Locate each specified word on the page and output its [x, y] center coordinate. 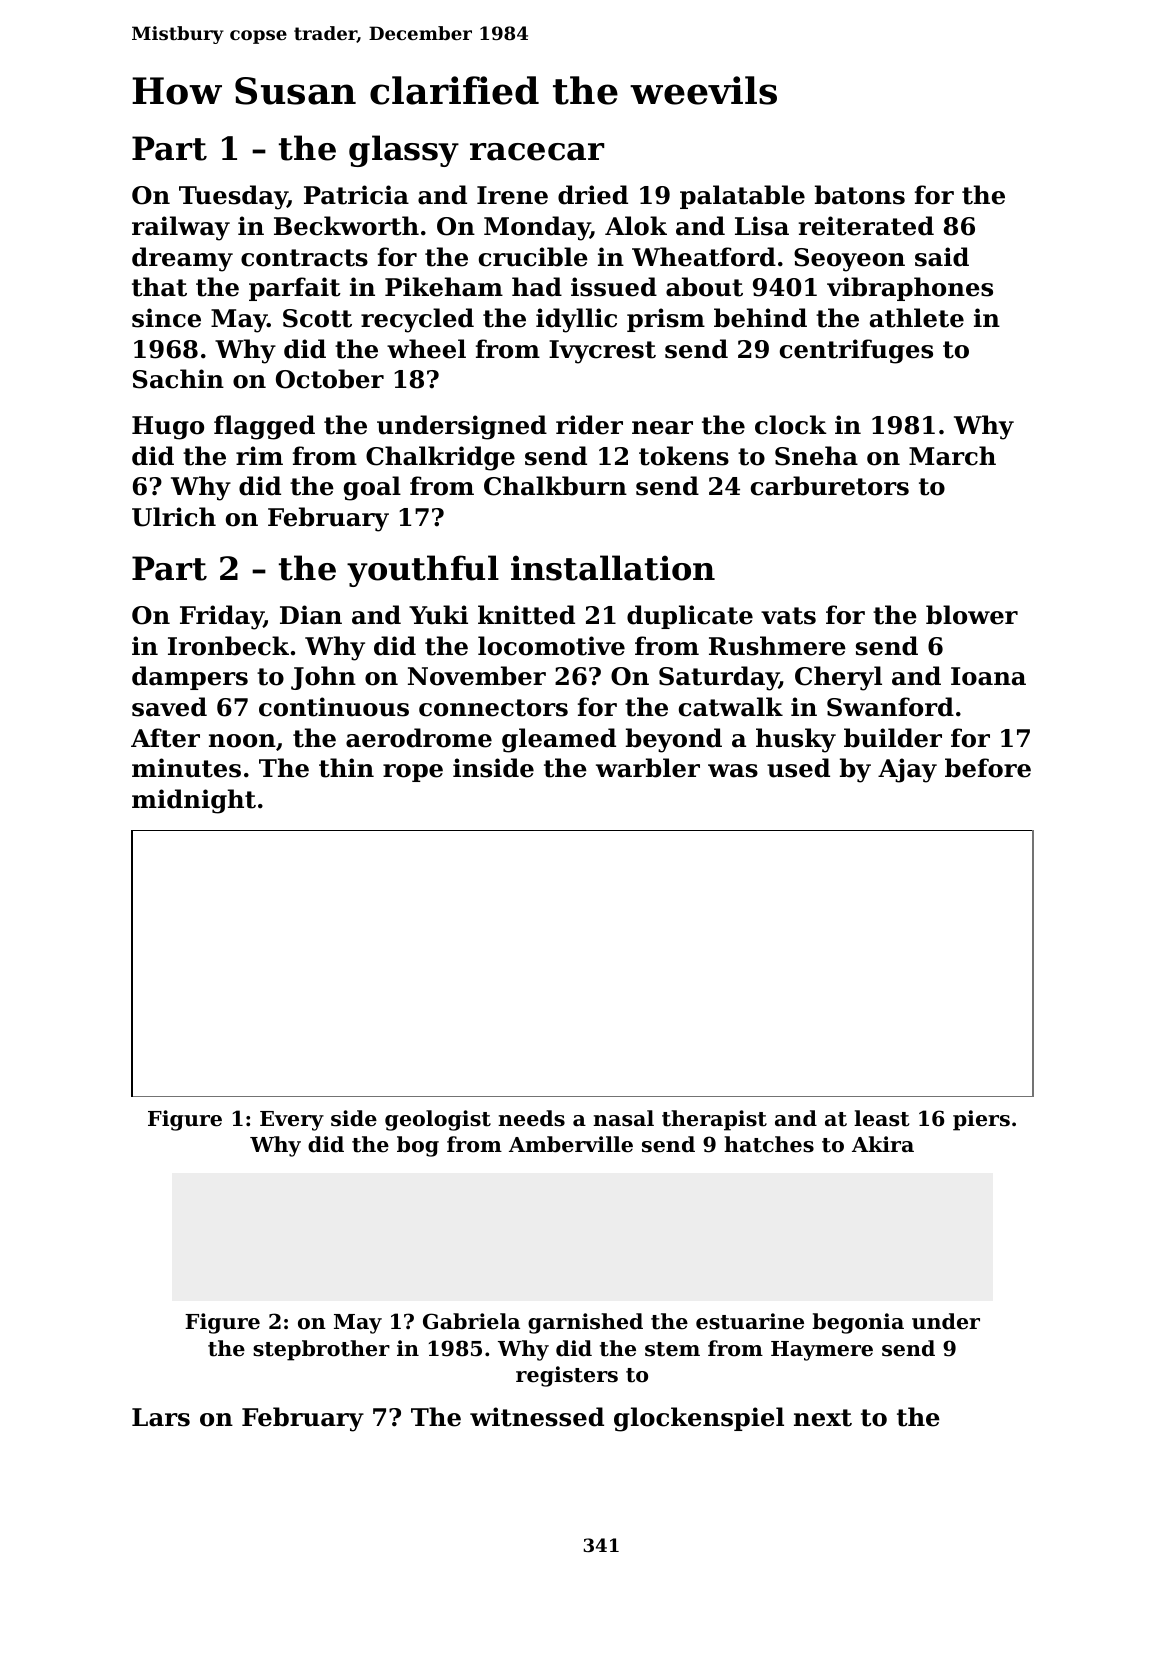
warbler [648, 768]
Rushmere [777, 646]
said [942, 257]
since [166, 318]
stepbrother [321, 1350]
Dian [311, 615]
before [988, 768]
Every [292, 1121]
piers [981, 1120]
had [537, 287]
